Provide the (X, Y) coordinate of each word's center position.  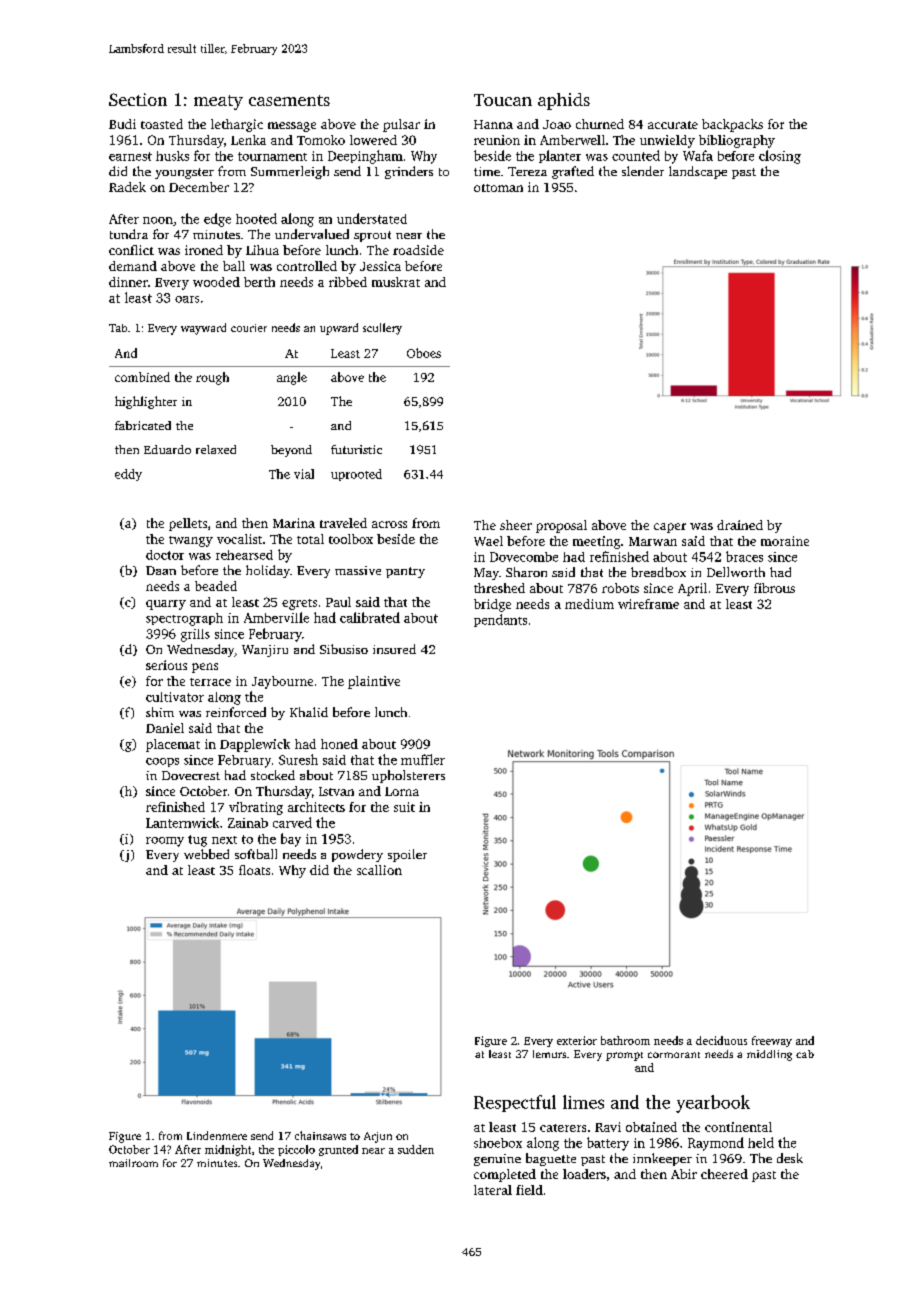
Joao (557, 124)
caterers (563, 1128)
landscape (698, 172)
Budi (122, 124)
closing (780, 157)
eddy (128, 475)
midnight (228, 1150)
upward (339, 329)
